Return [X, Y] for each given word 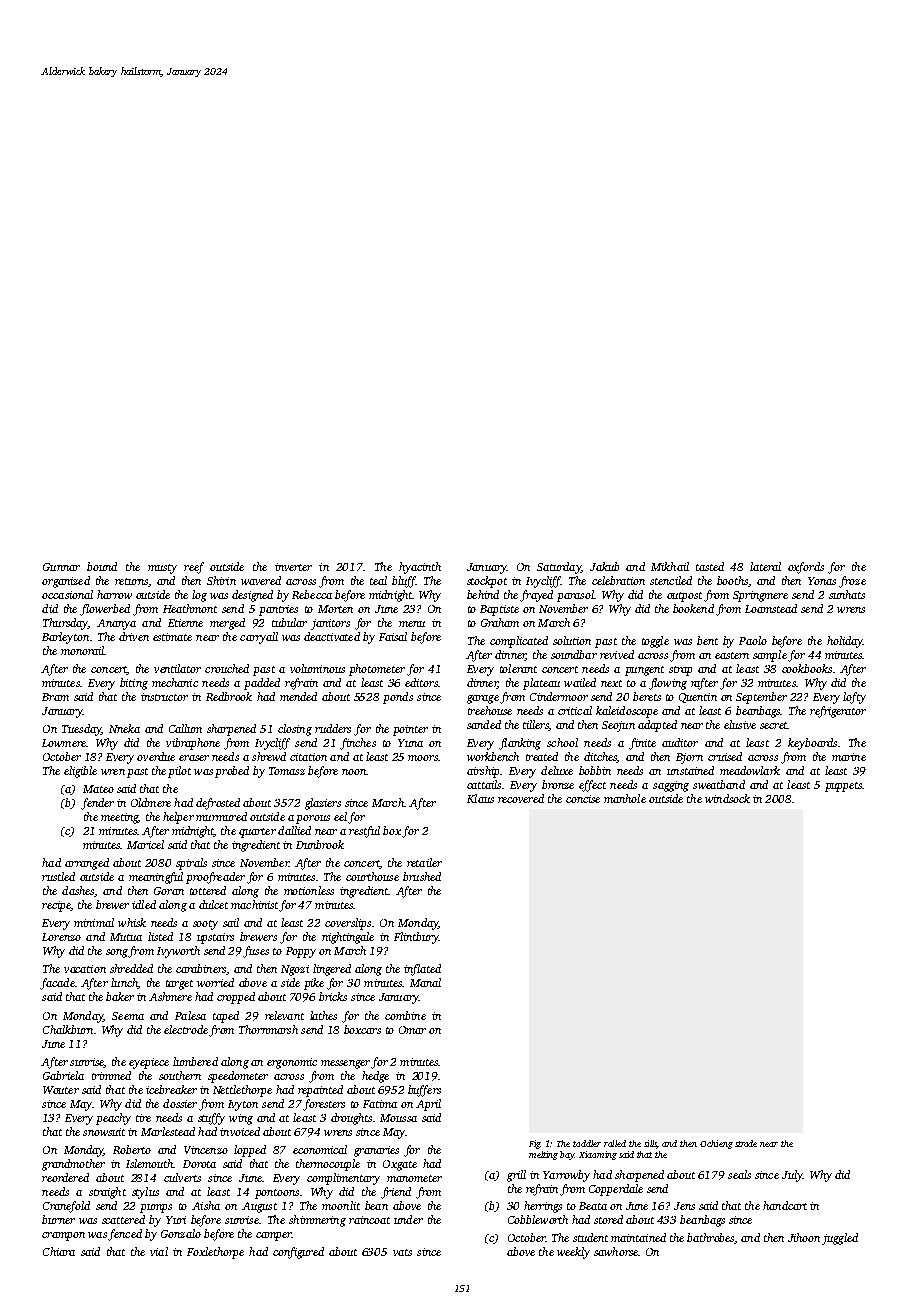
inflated [422, 970]
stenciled [671, 580]
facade [57, 984]
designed [252, 596]
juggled [840, 1239]
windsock [727, 798]
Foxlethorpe [215, 1253]
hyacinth [420, 568]
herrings [543, 1207]
